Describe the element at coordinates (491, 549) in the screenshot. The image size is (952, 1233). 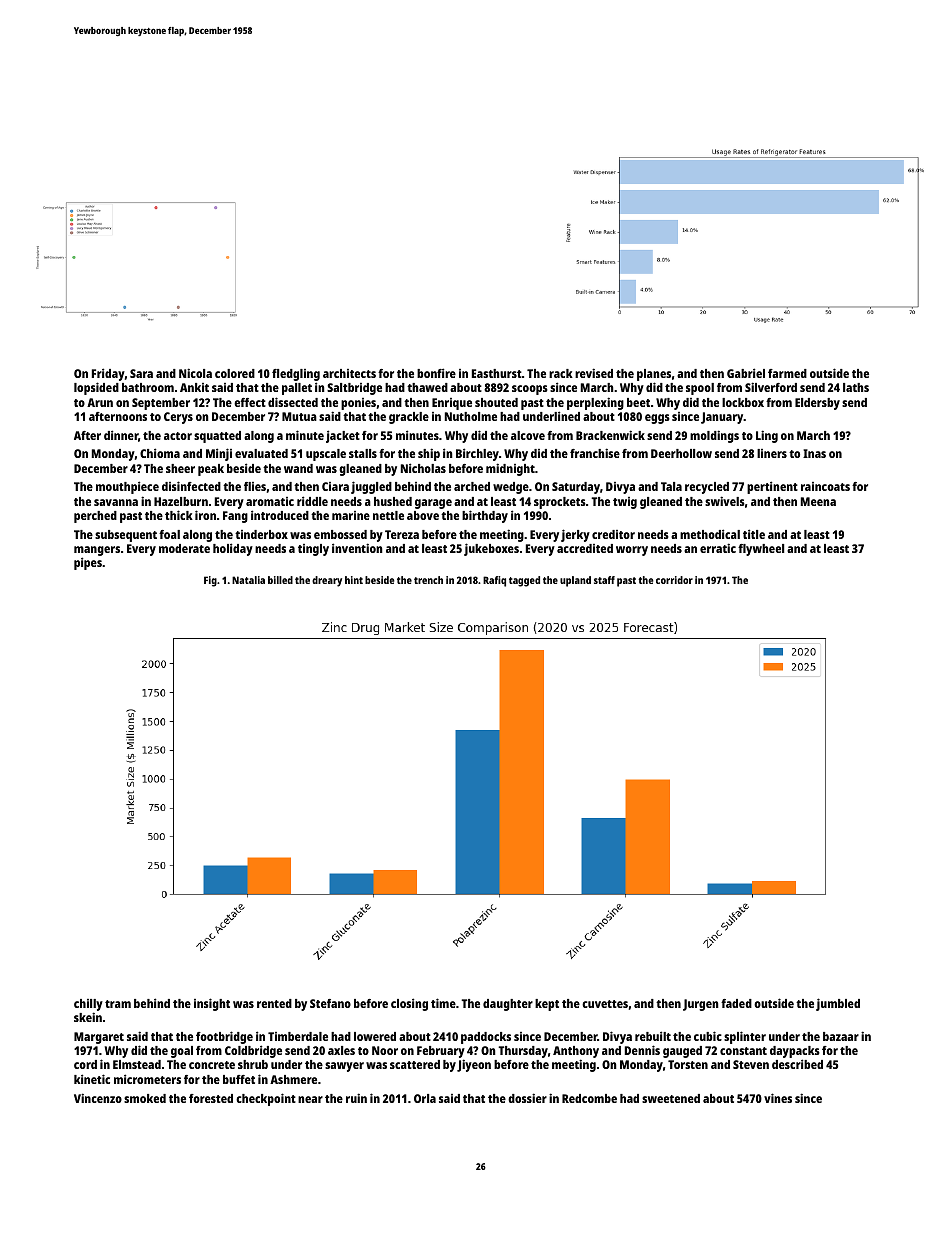
I see `jukeboxes` at that location.
